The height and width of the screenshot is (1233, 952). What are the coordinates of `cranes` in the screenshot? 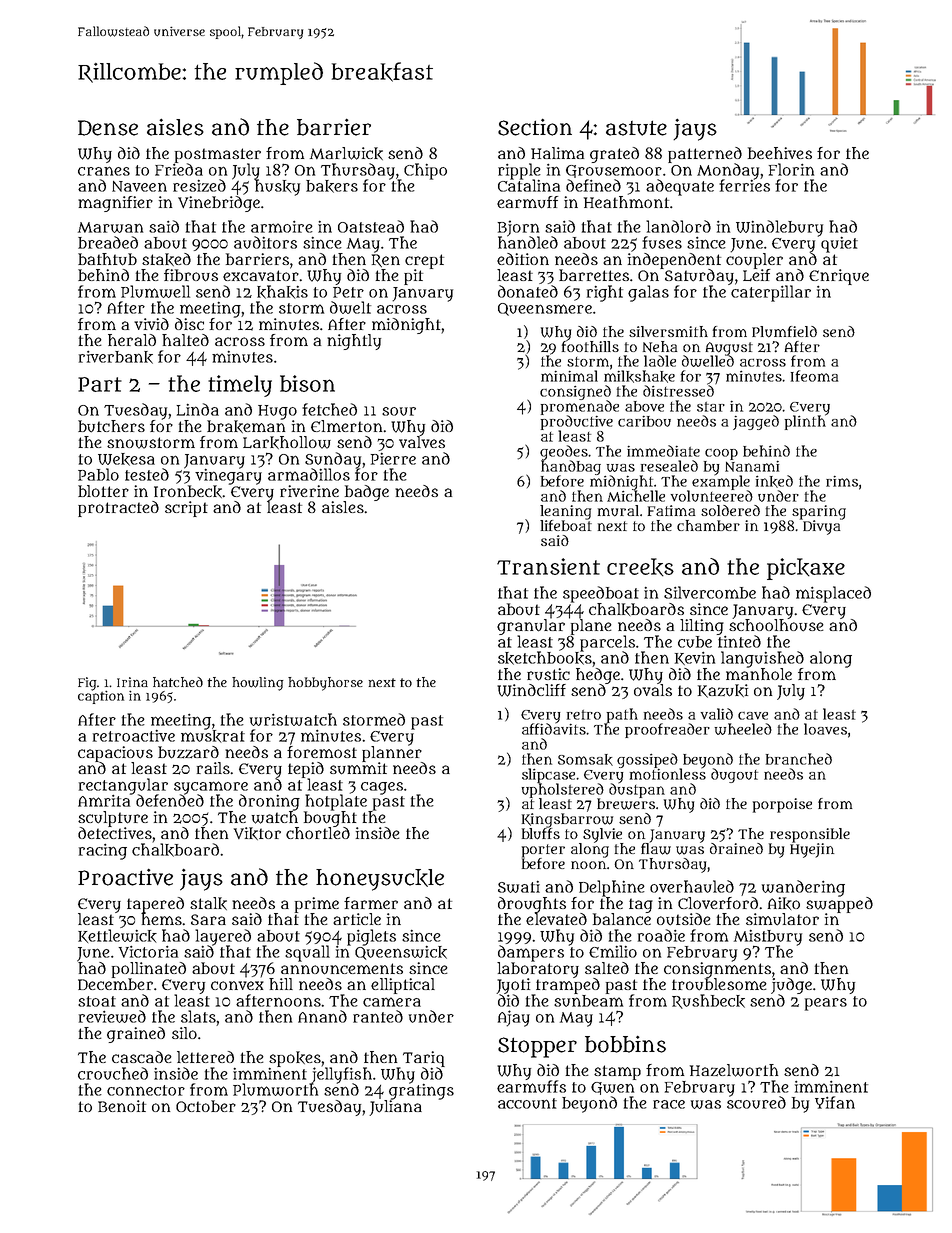 It's located at (104, 171).
